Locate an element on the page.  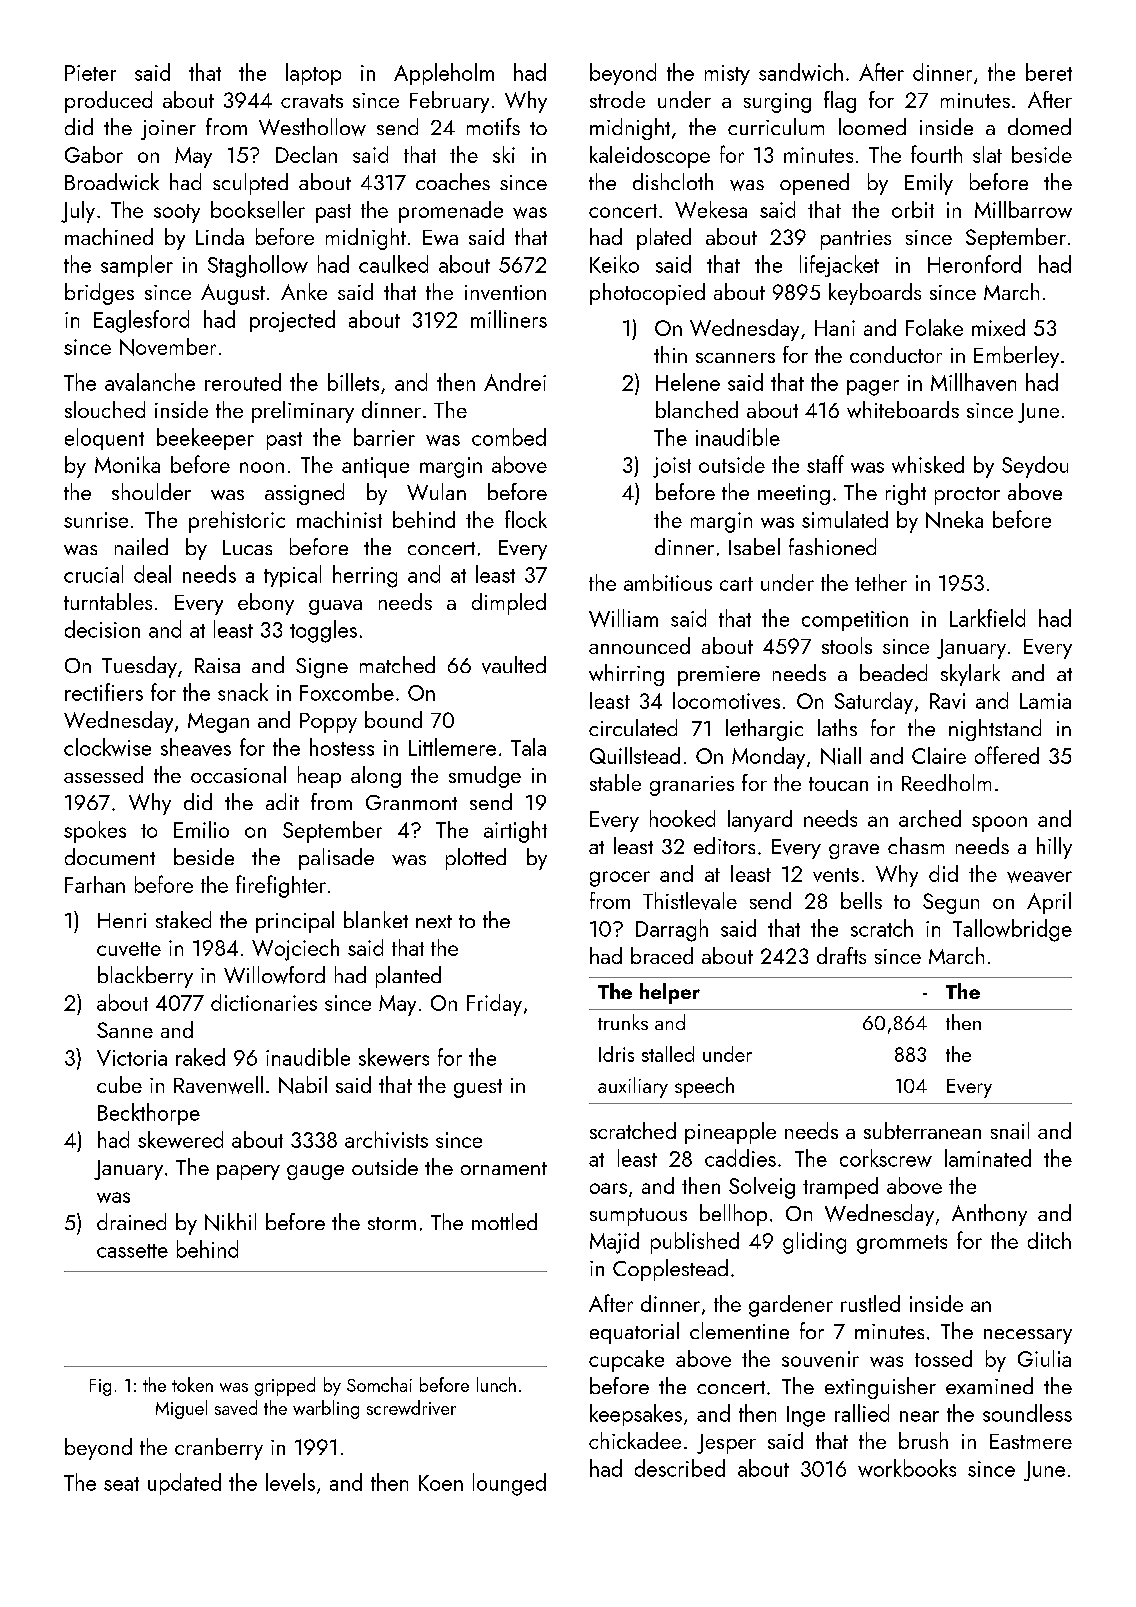
levels is located at coordinates (290, 1482).
